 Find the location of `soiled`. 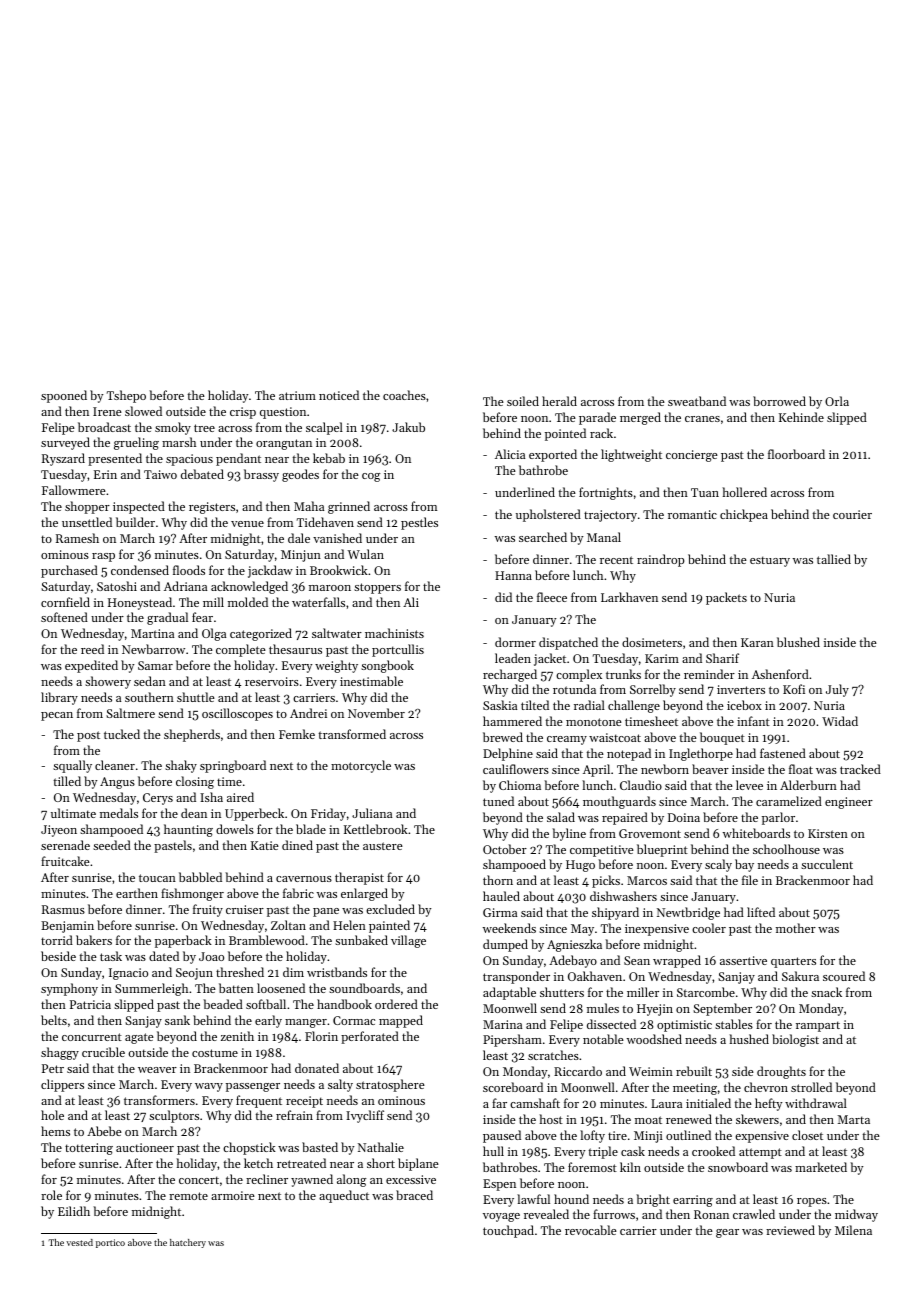

soiled is located at coordinates (523, 401).
